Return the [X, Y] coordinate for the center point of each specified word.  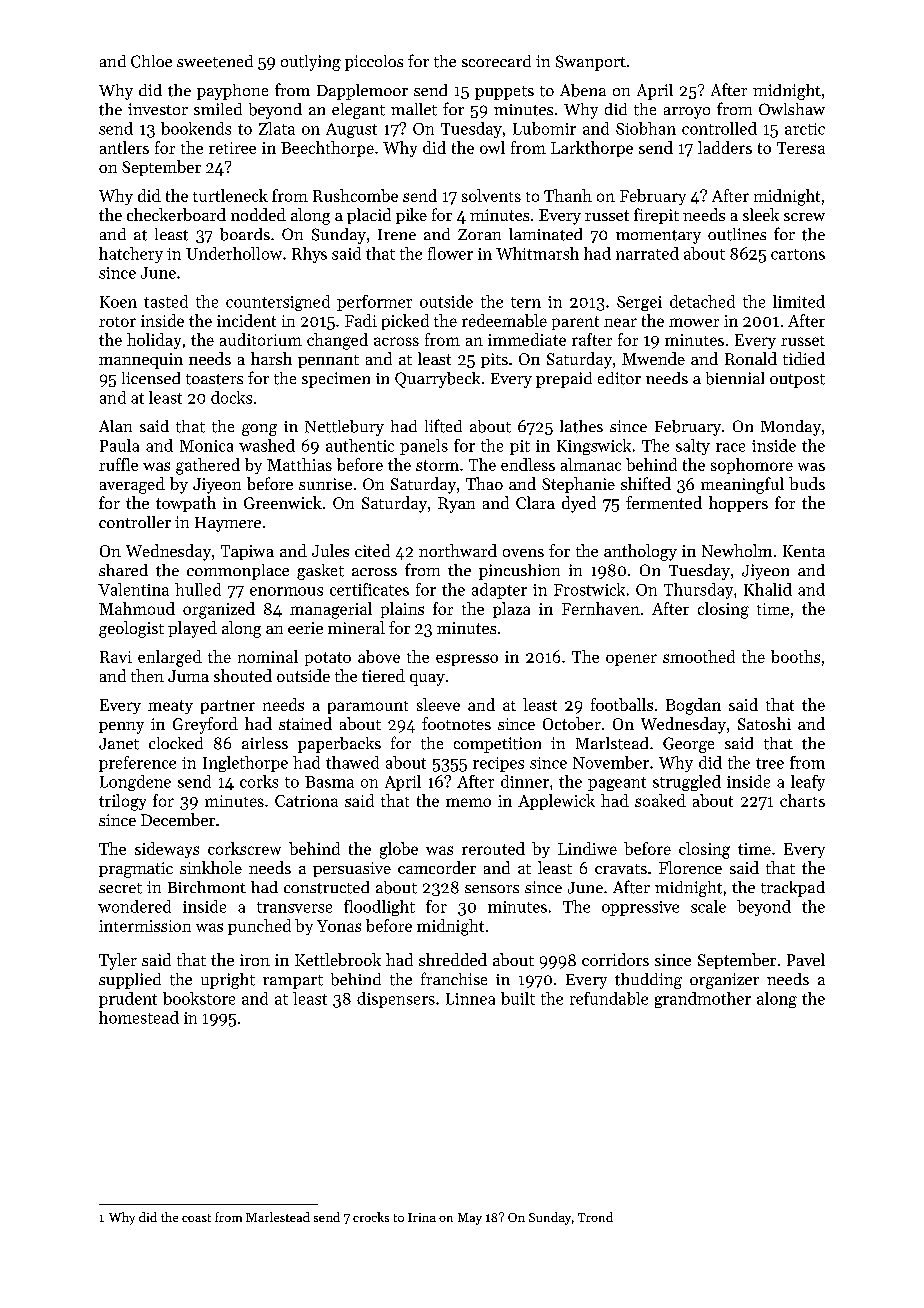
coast [196, 1218]
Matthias [299, 464]
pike [411, 216]
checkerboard [176, 214]
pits [494, 360]
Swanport [591, 63]
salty [693, 447]
